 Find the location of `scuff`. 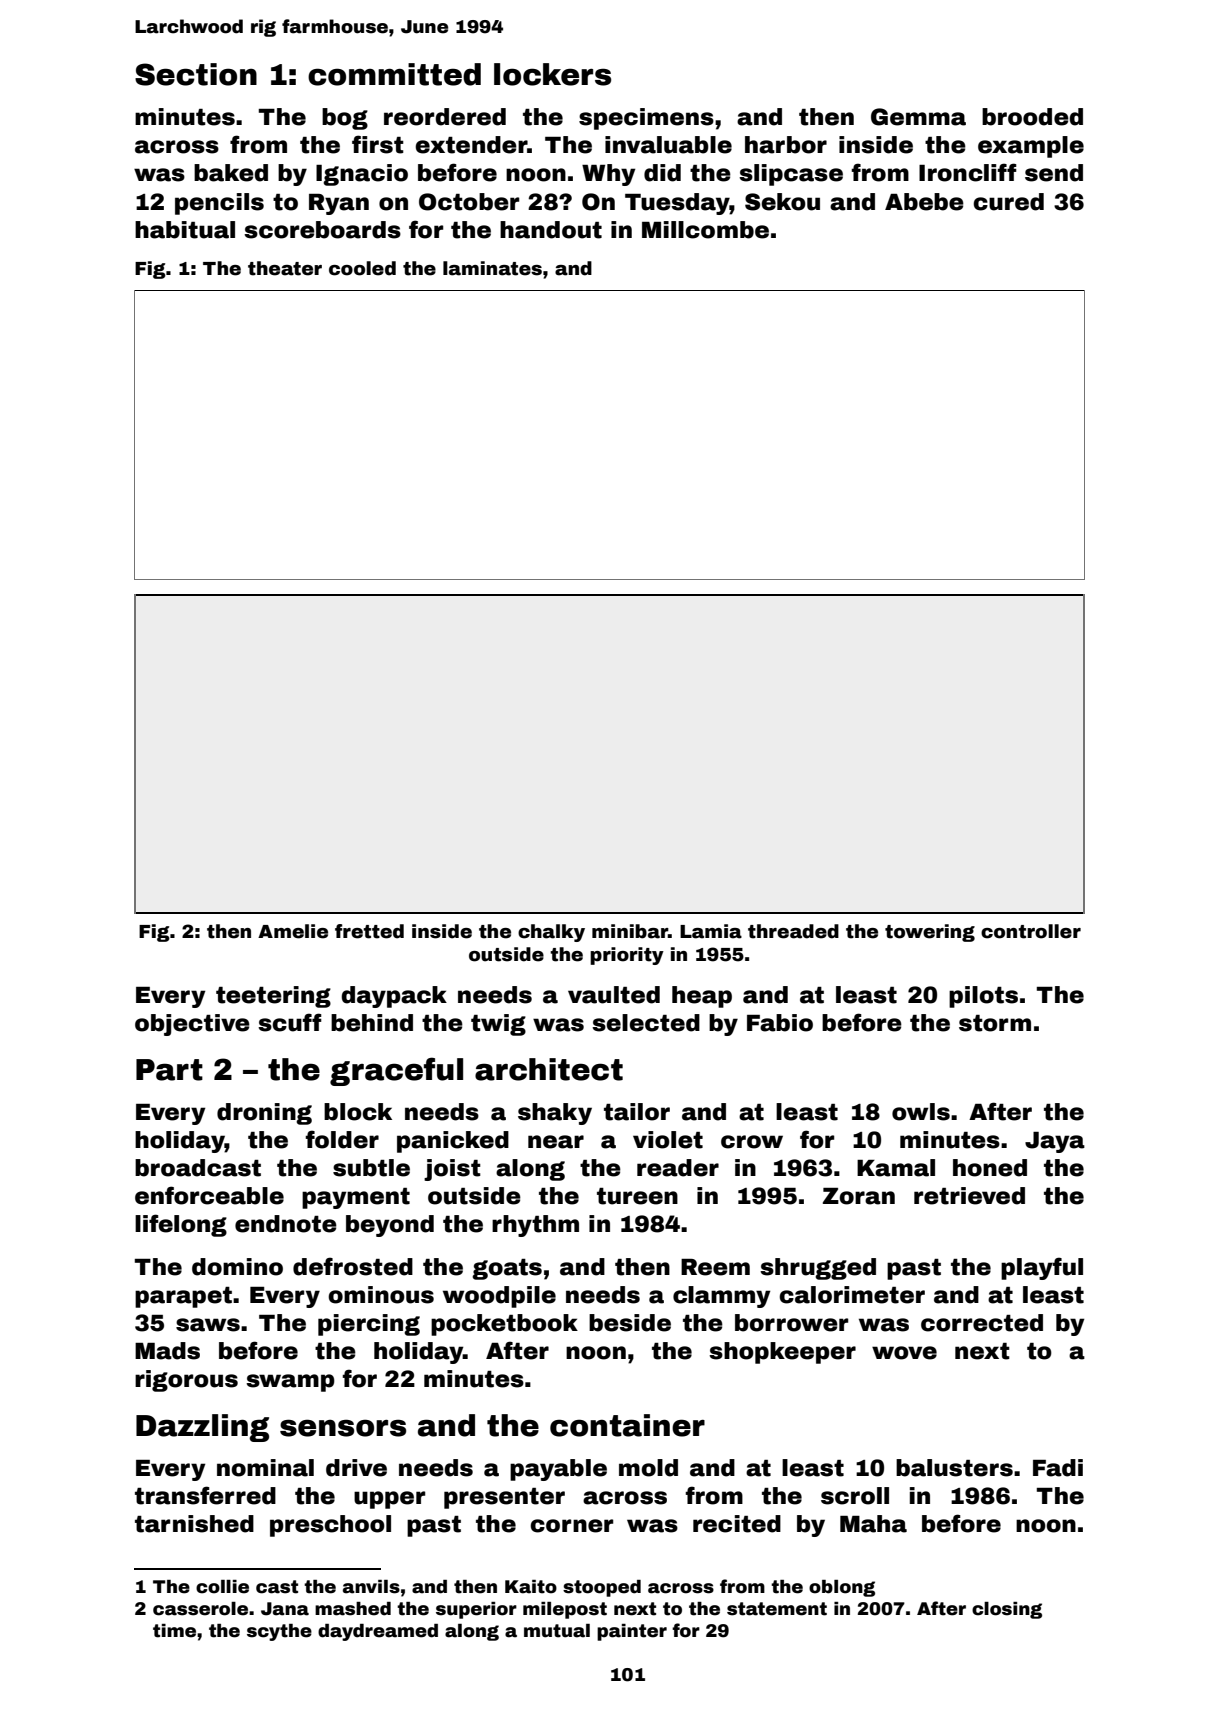

scuff is located at coordinates (290, 1022).
